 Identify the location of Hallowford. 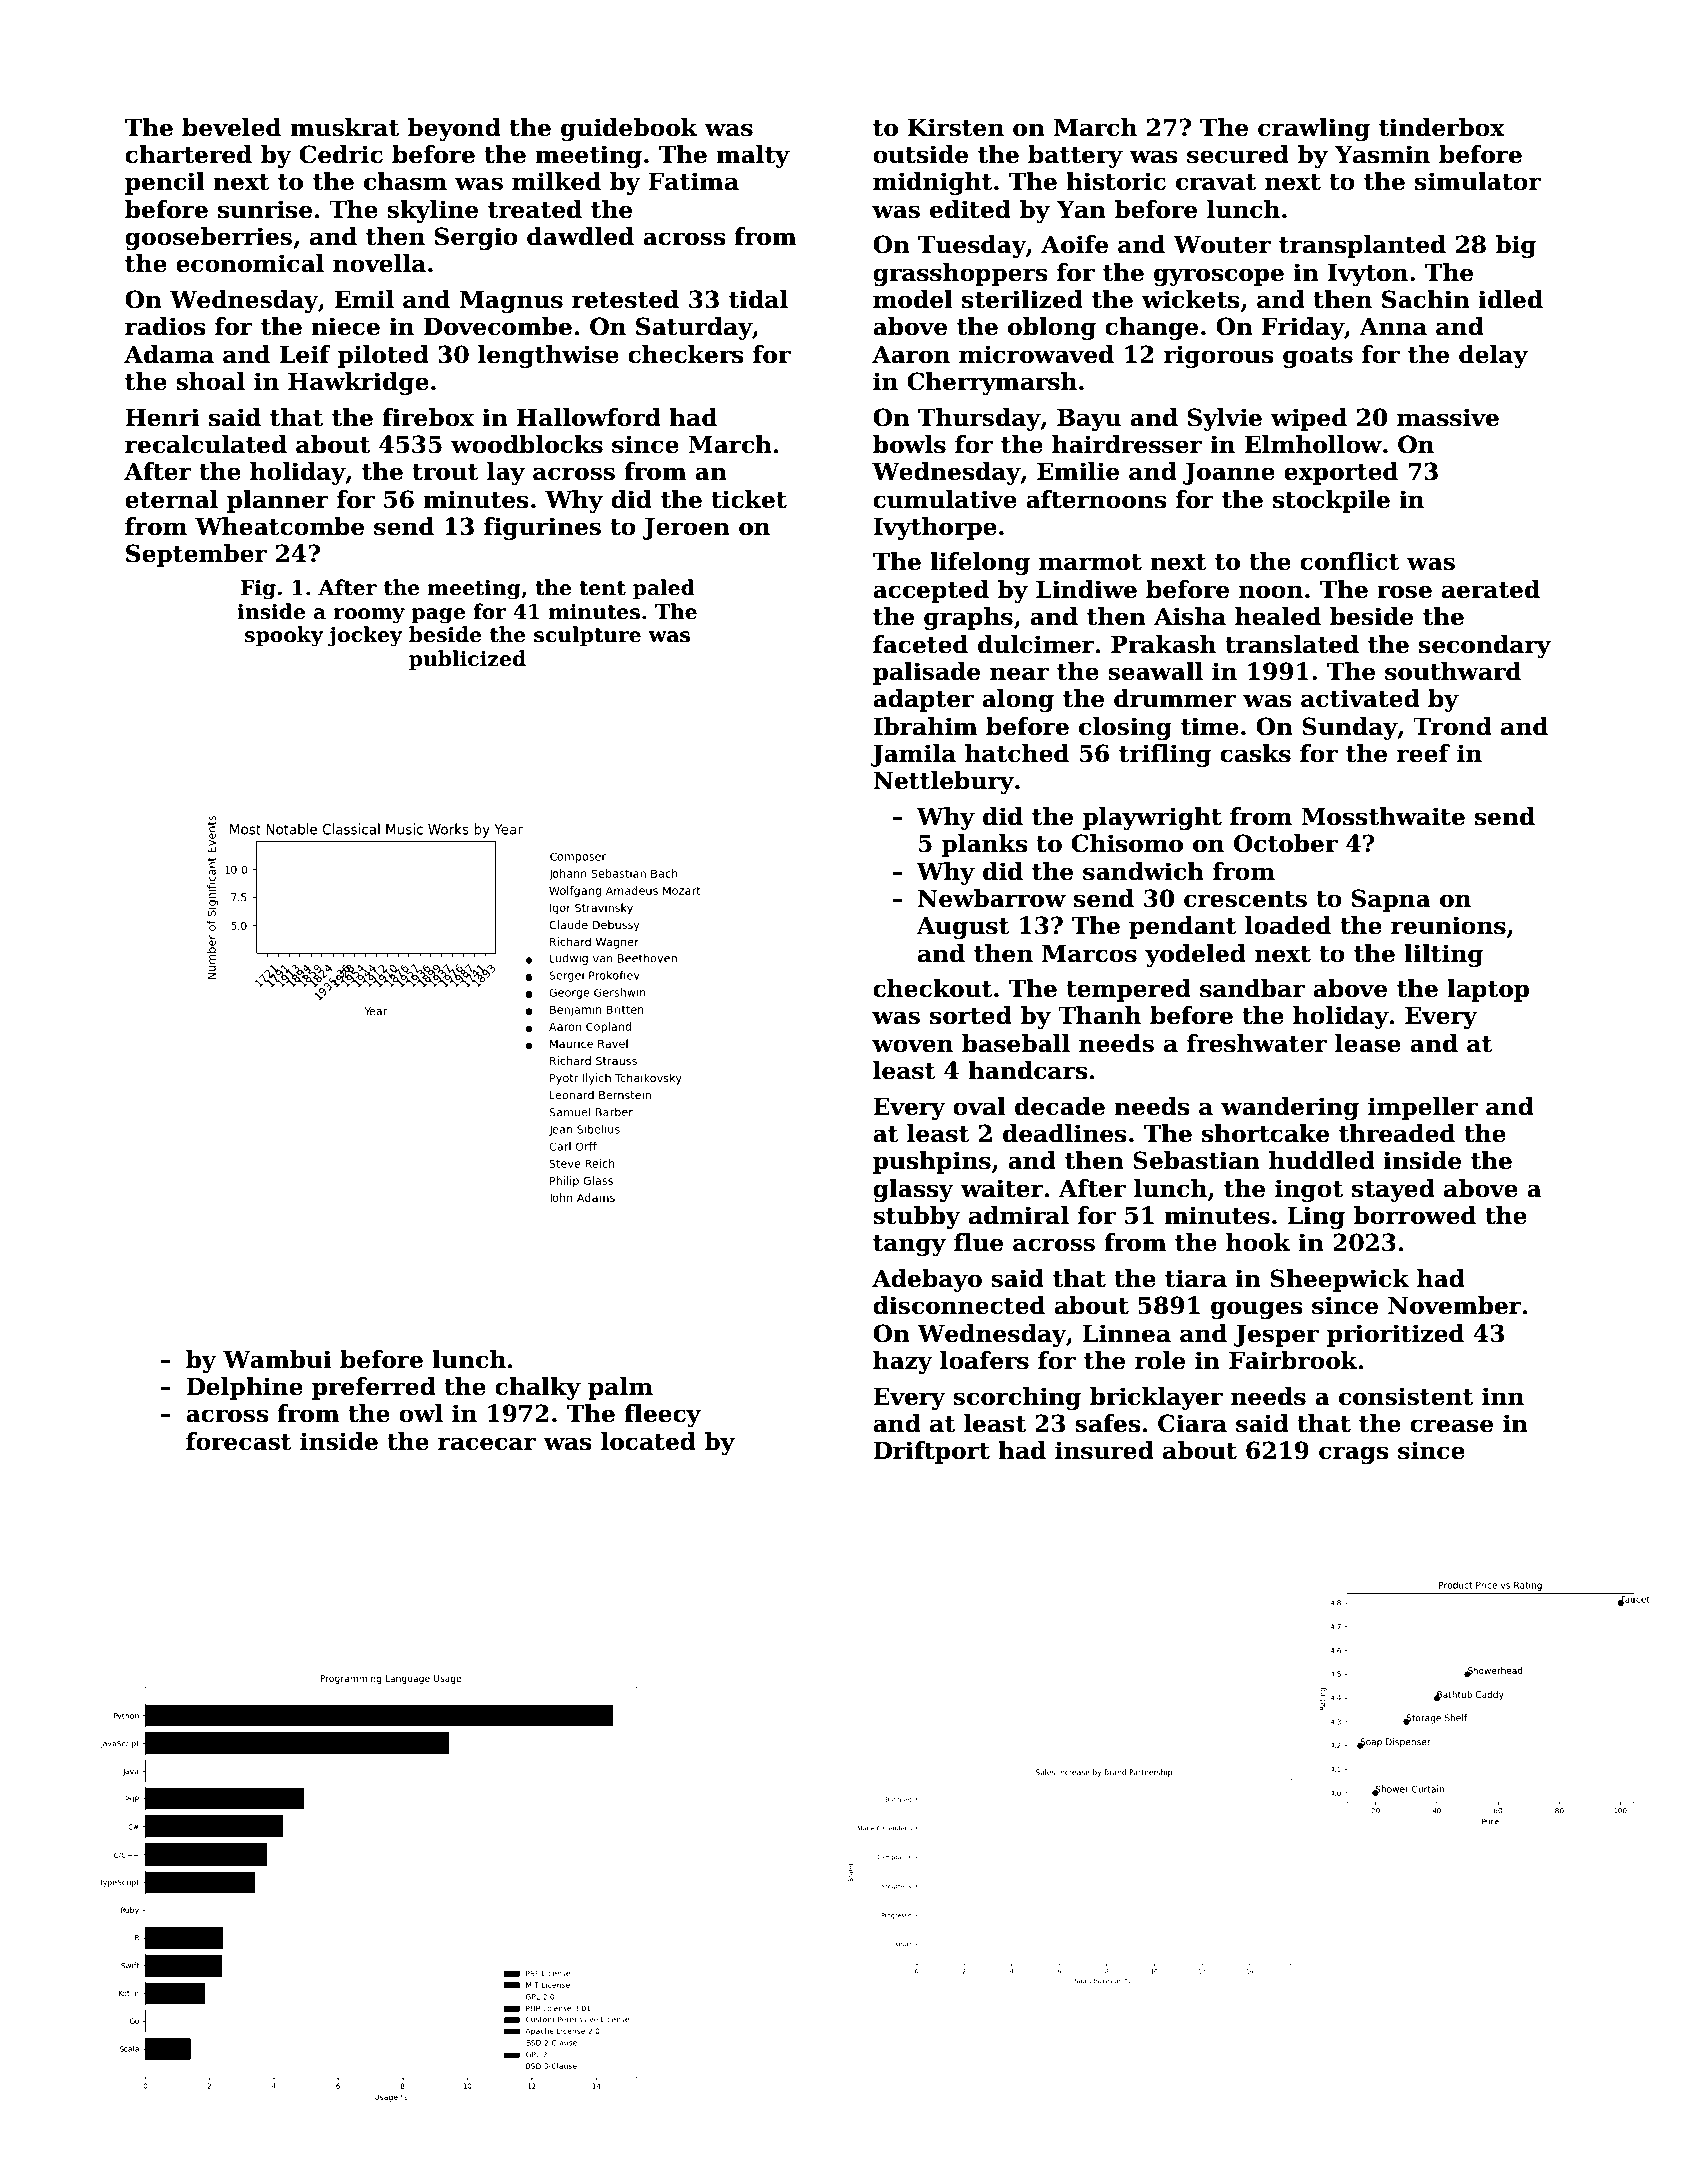
(589, 417).
